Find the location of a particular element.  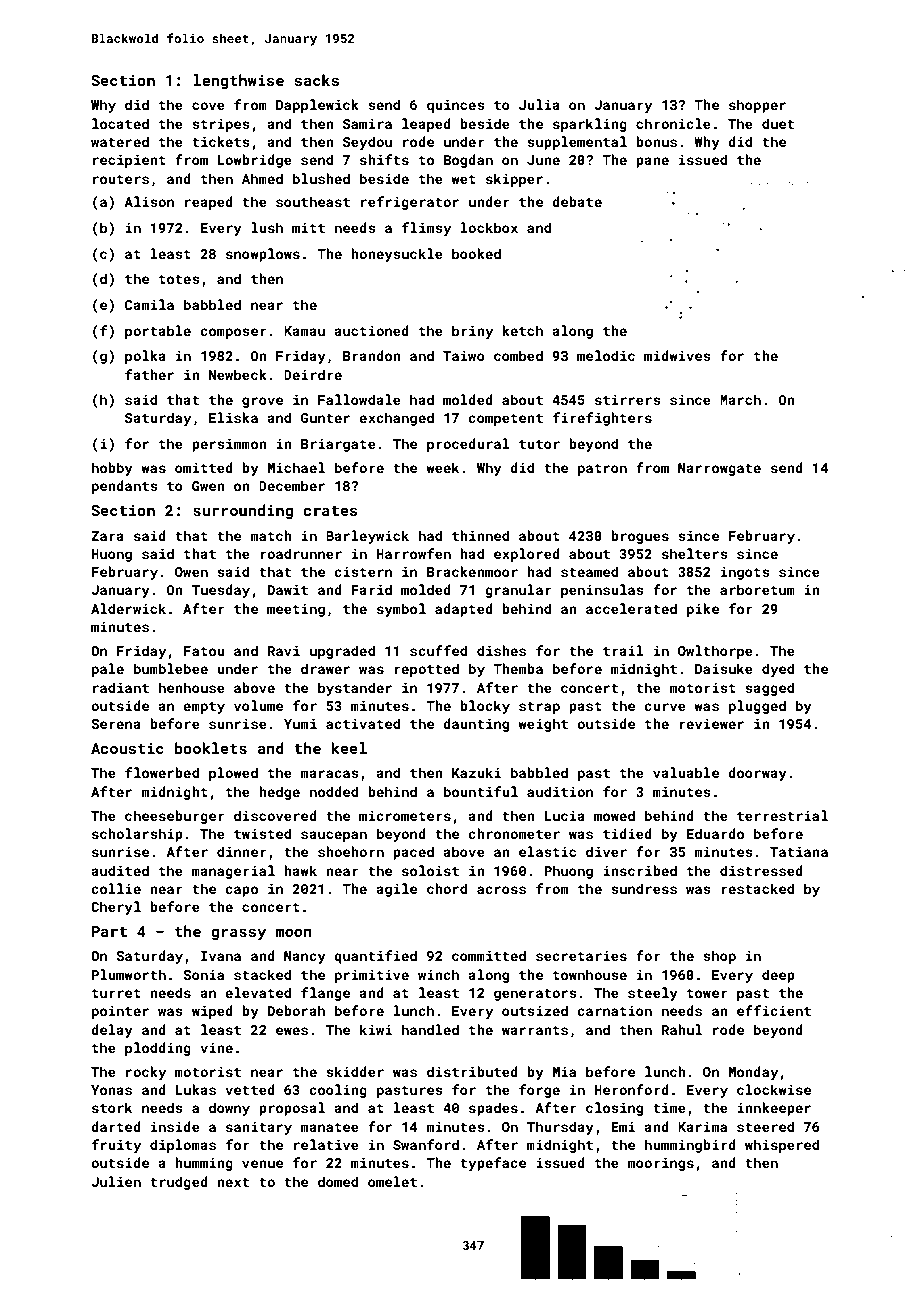

Fallowdale is located at coordinates (359, 399).
